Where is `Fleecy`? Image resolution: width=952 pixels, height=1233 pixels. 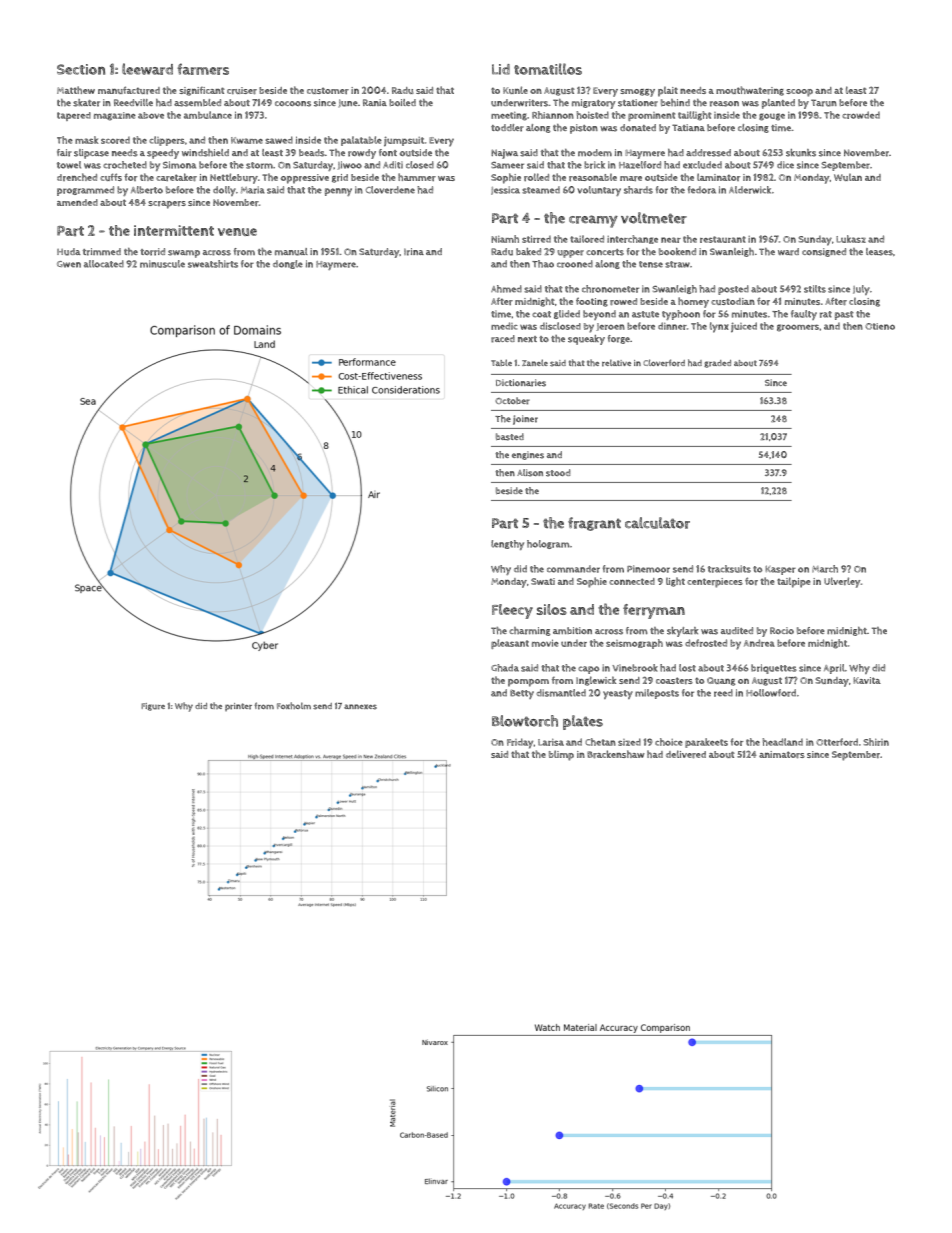 Fleecy is located at coordinates (512, 611).
